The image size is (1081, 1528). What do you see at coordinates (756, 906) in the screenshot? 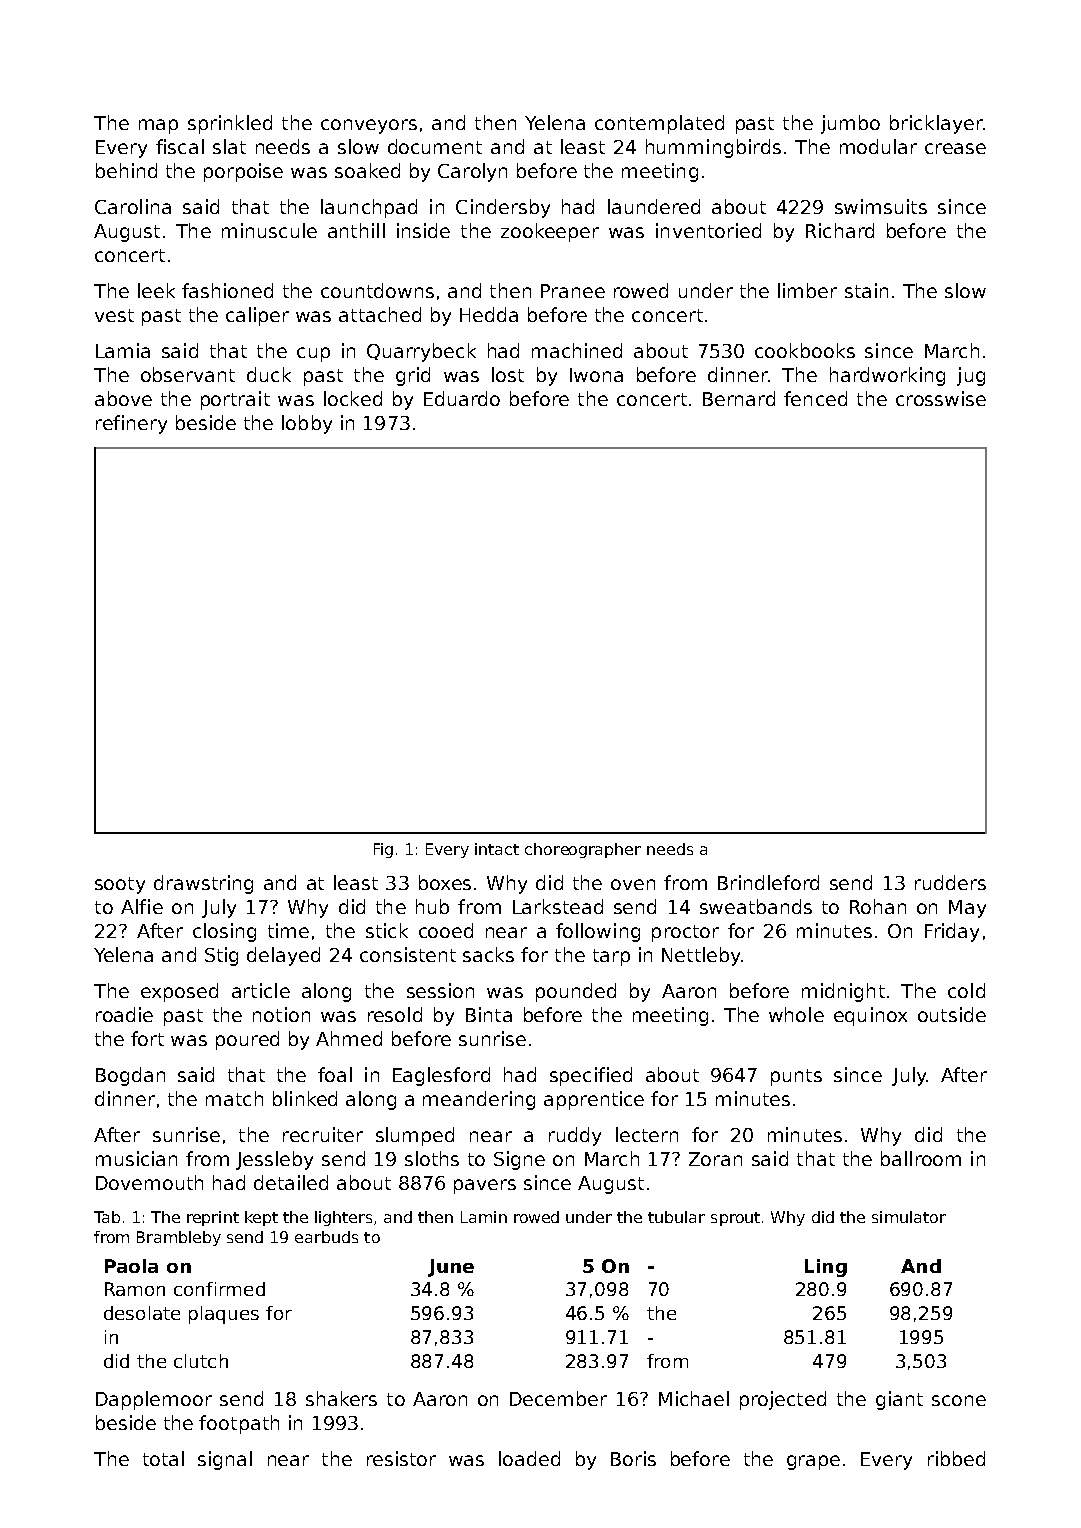
I see `sweatbands` at bounding box center [756, 906].
